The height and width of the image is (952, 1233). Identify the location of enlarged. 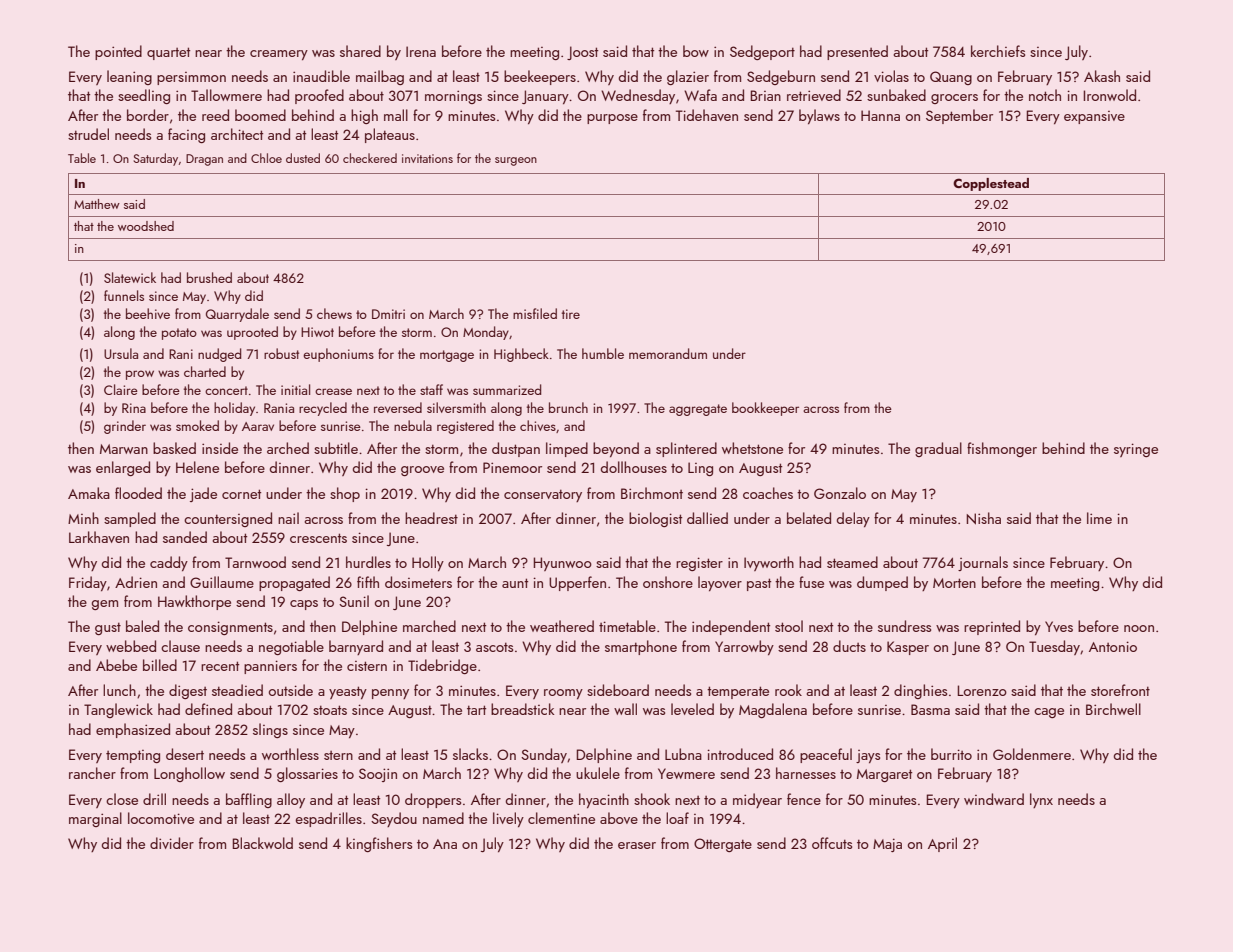
(123, 468).
